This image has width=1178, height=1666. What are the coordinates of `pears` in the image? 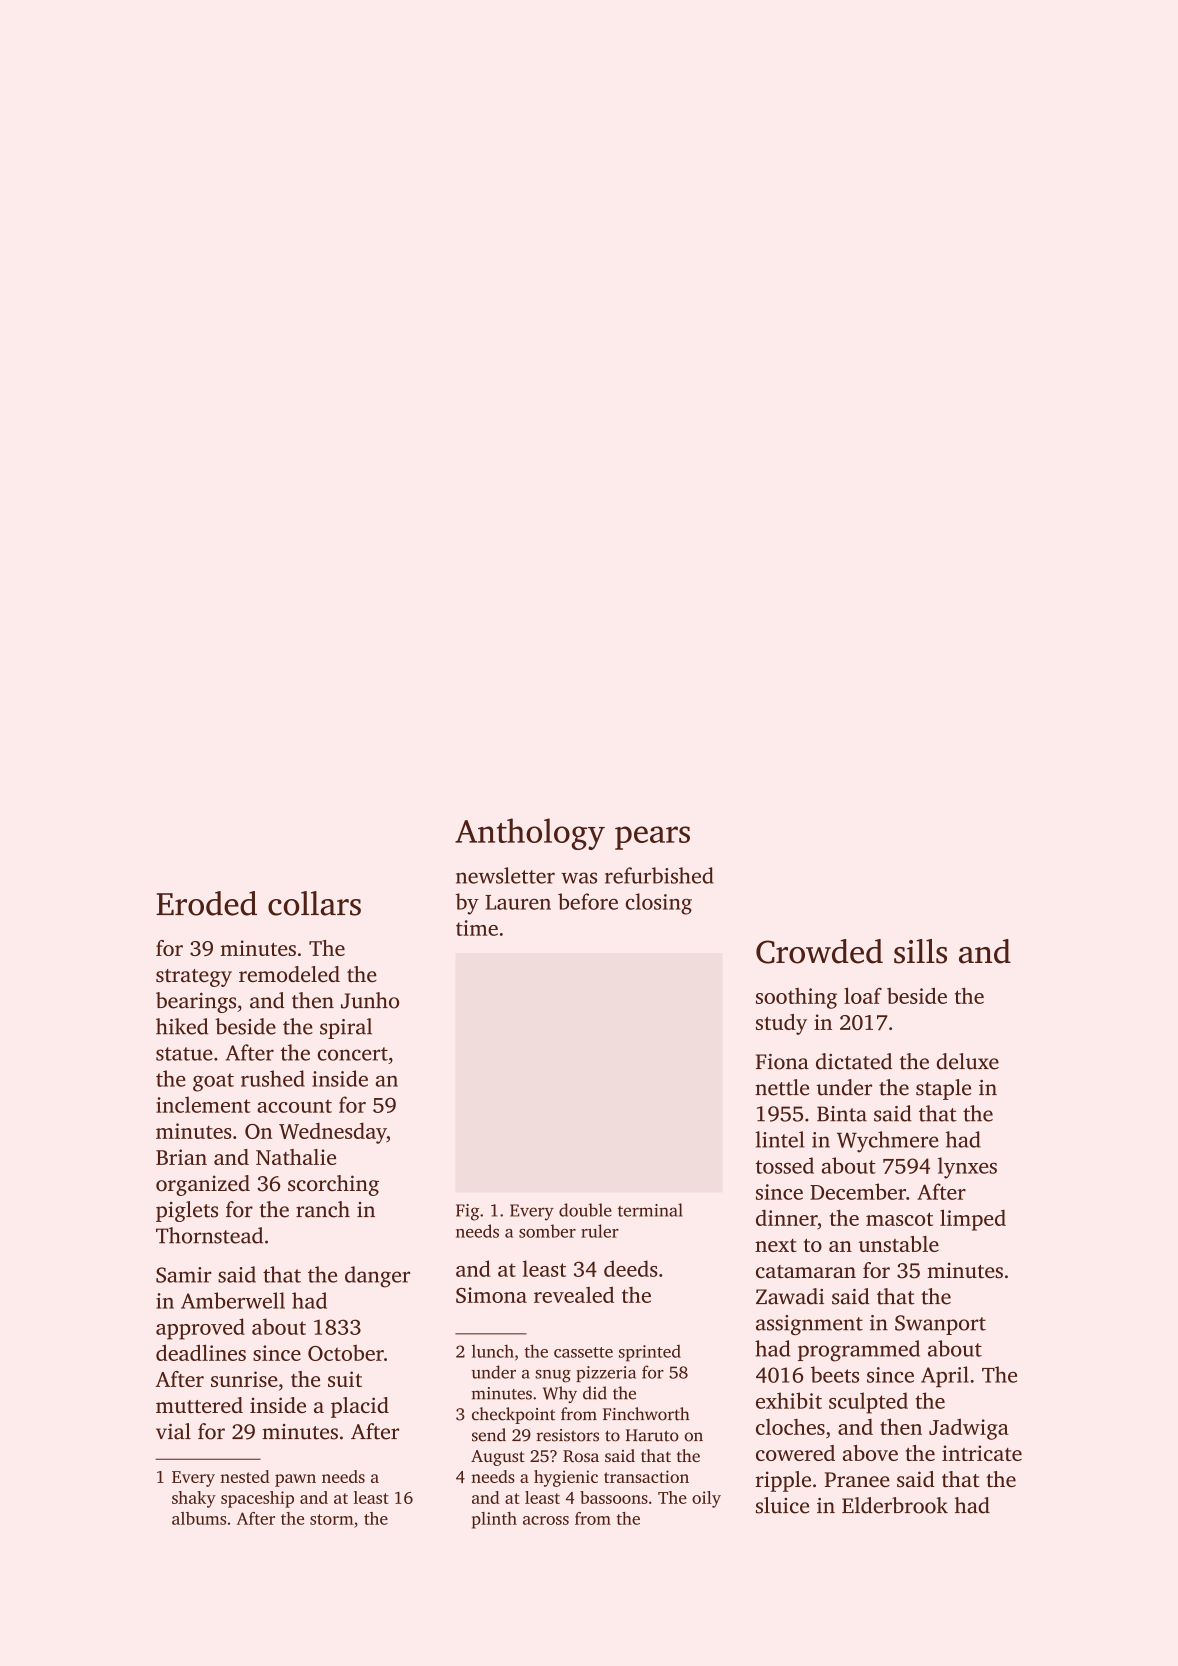 It's located at (652, 838).
